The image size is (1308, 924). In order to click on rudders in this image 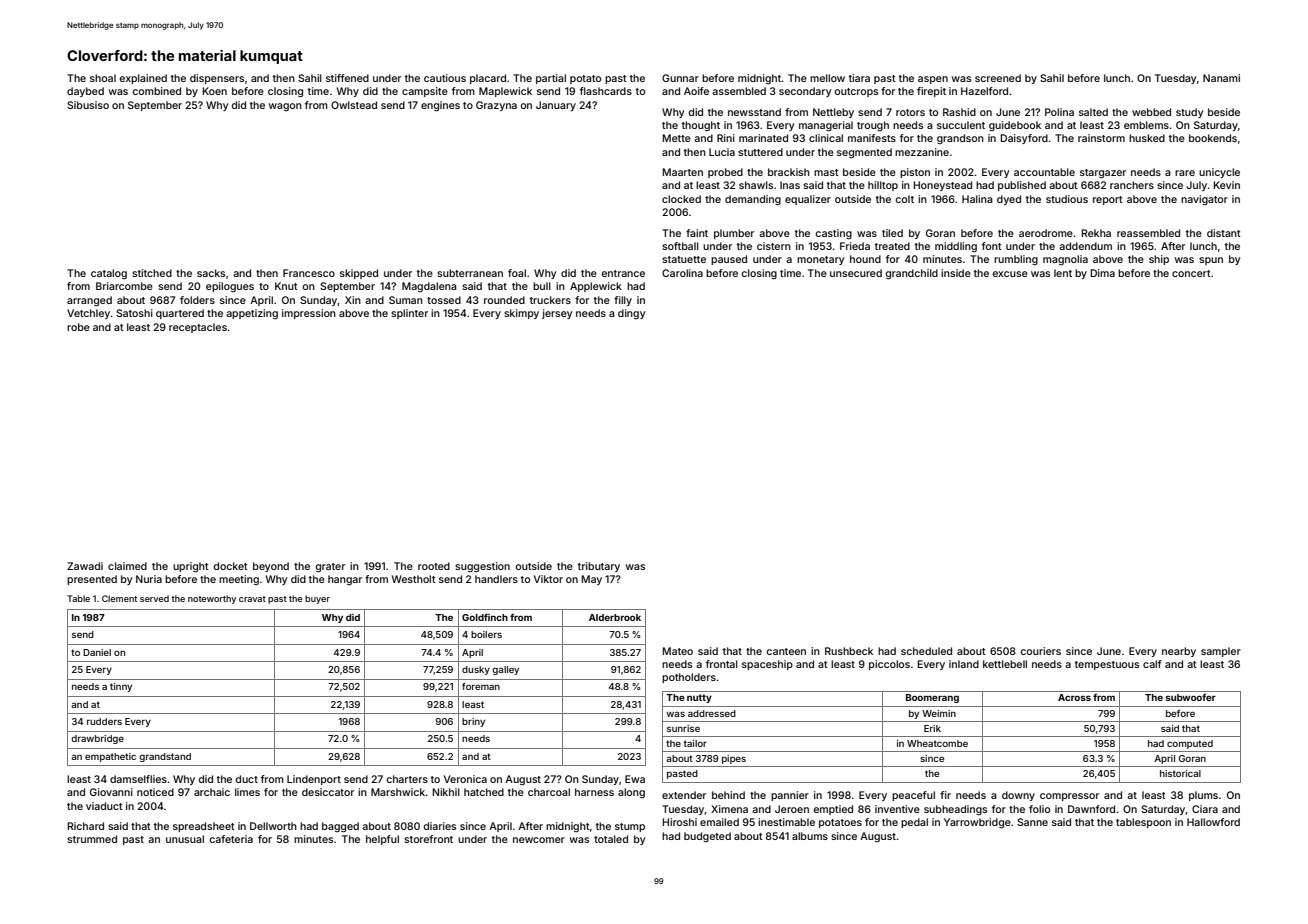, I will do `click(104, 721)`.
